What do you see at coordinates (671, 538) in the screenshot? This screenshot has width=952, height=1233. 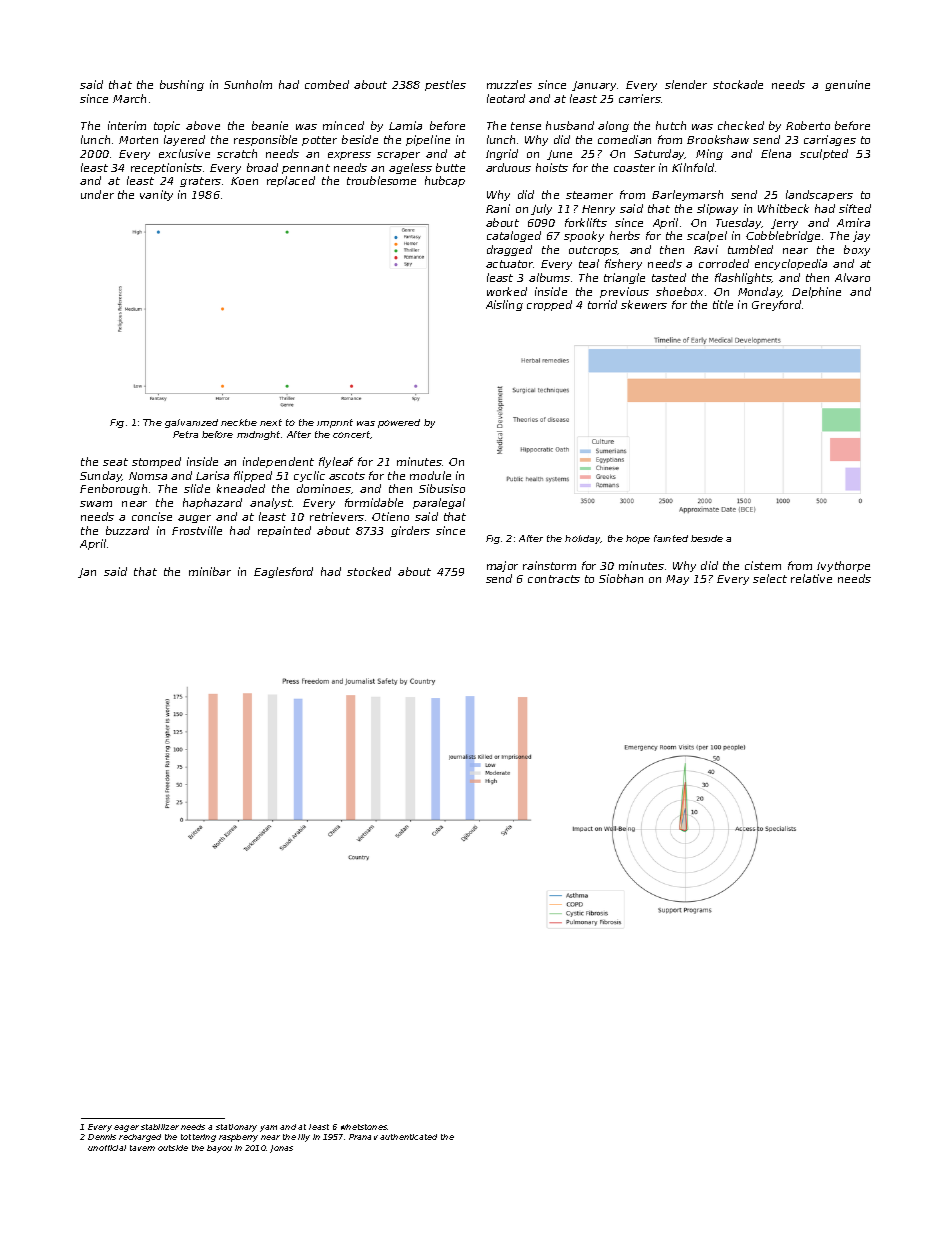 I see `fainted` at bounding box center [671, 538].
